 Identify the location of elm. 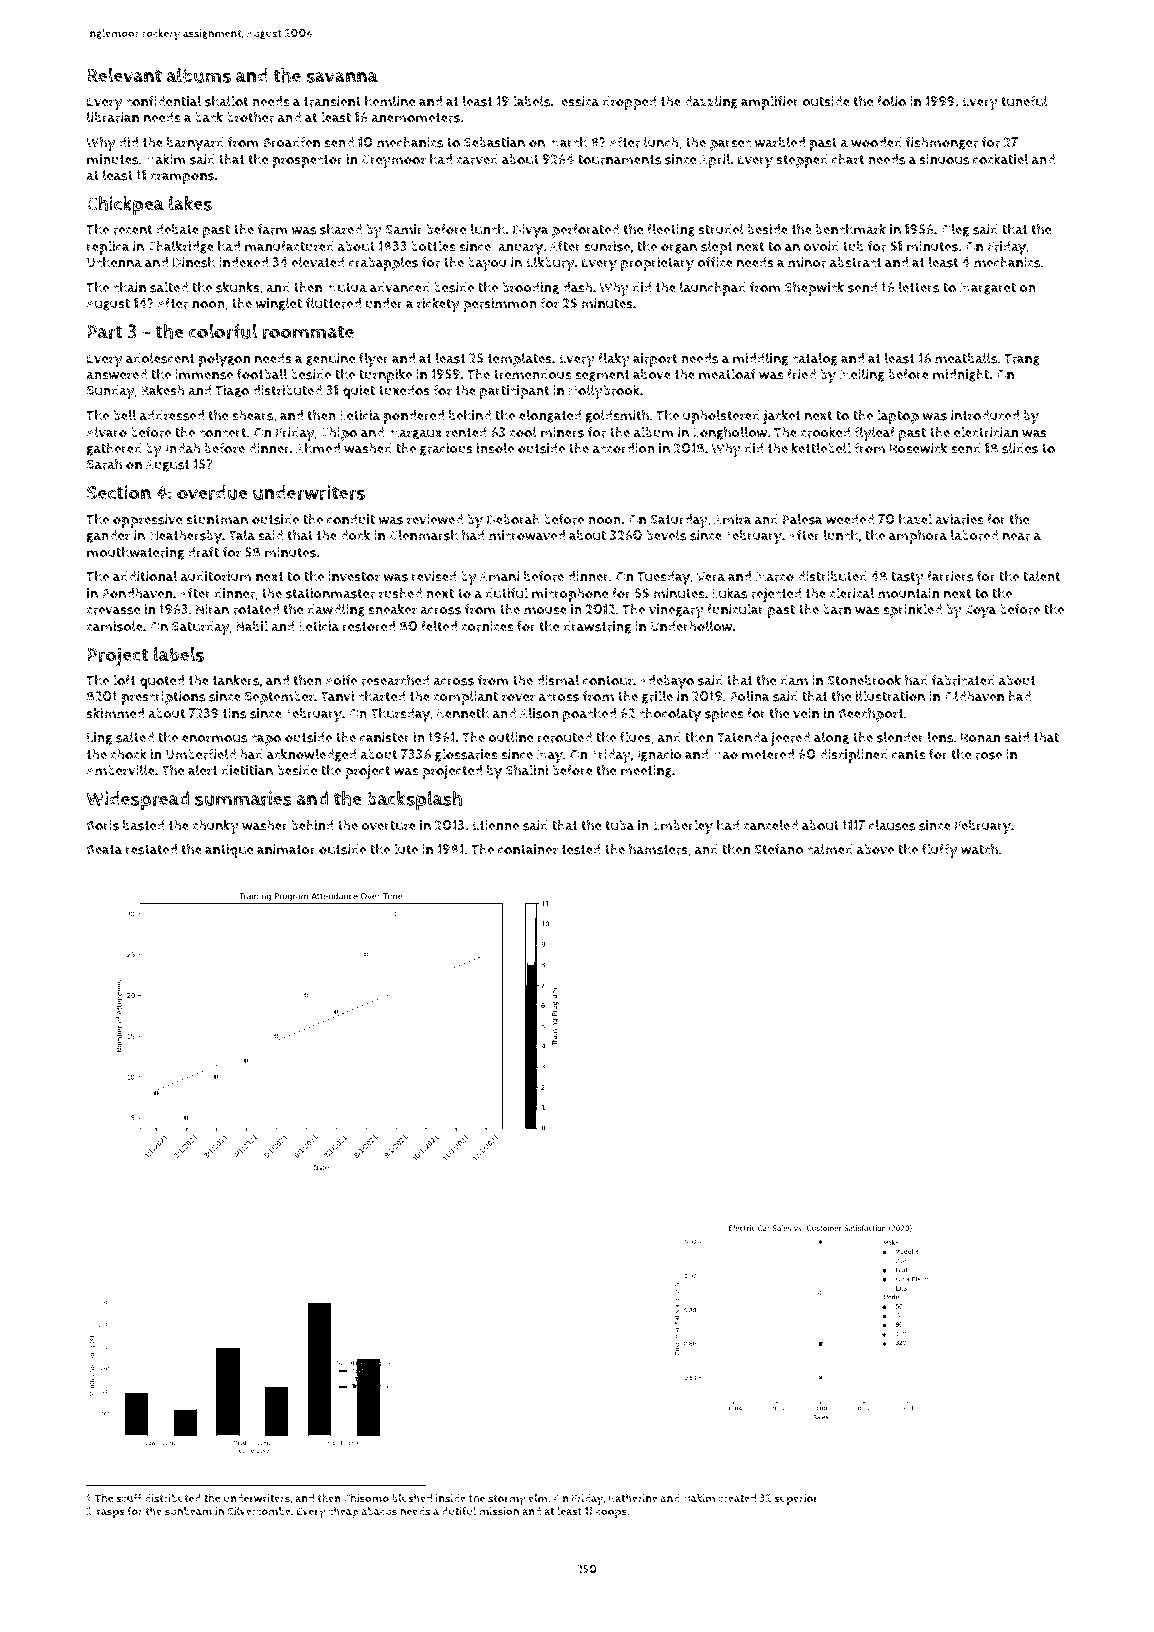
(538, 1498).
